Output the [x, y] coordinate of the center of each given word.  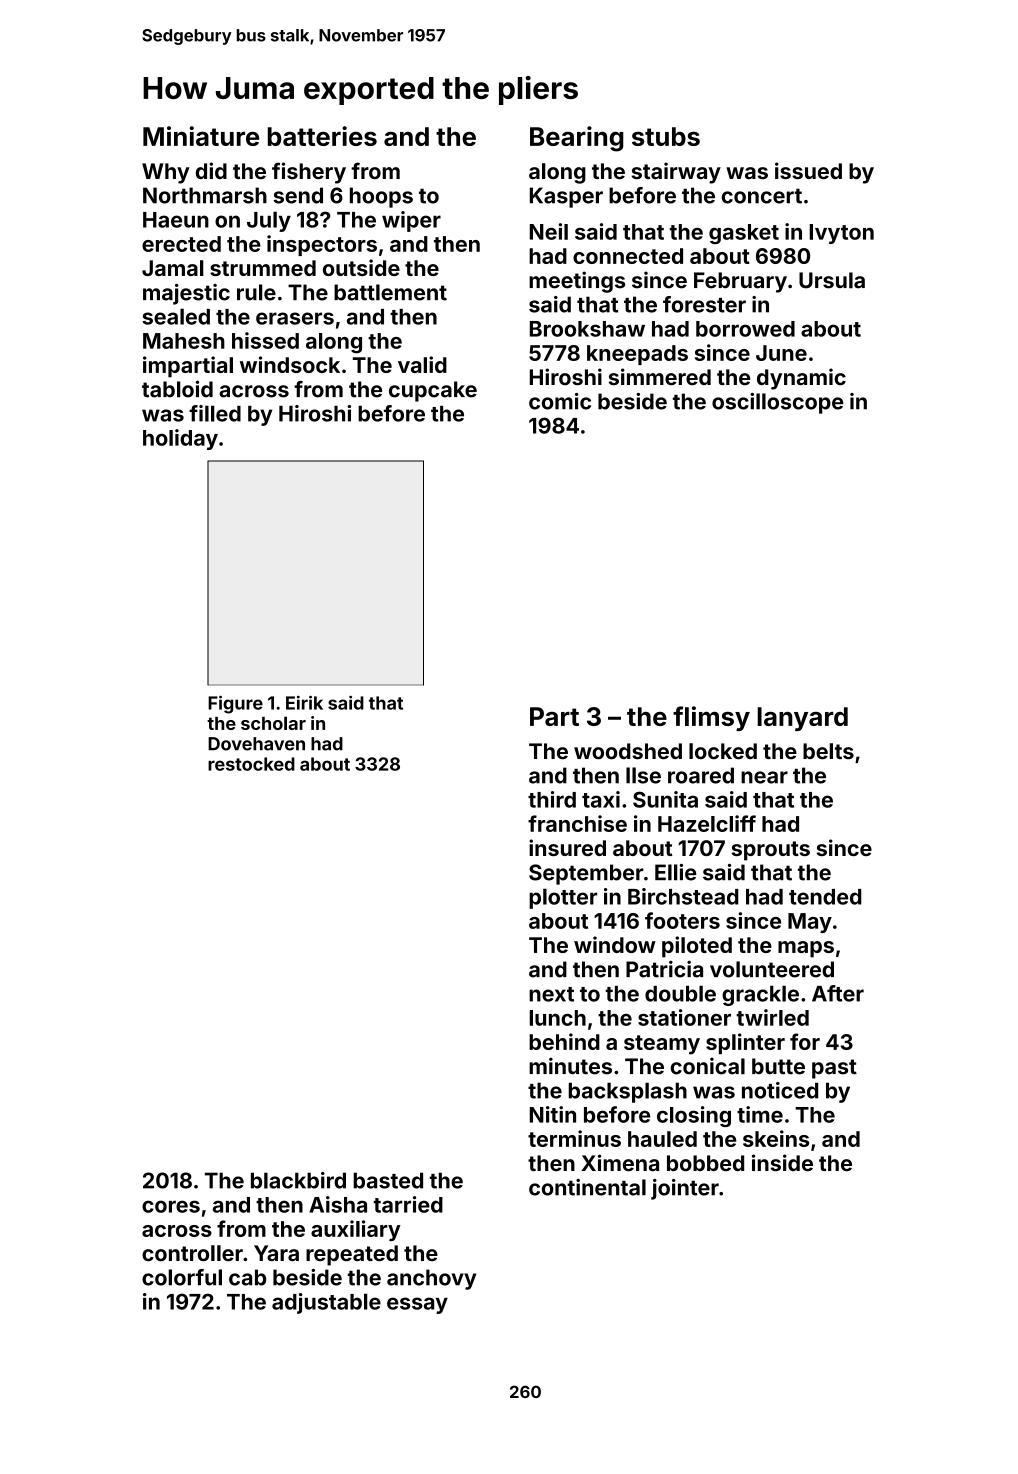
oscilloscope [777, 403]
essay [417, 1305]
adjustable [326, 1303]
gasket [744, 234]
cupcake [433, 391]
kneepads [637, 355]
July [269, 221]
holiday [180, 439]
